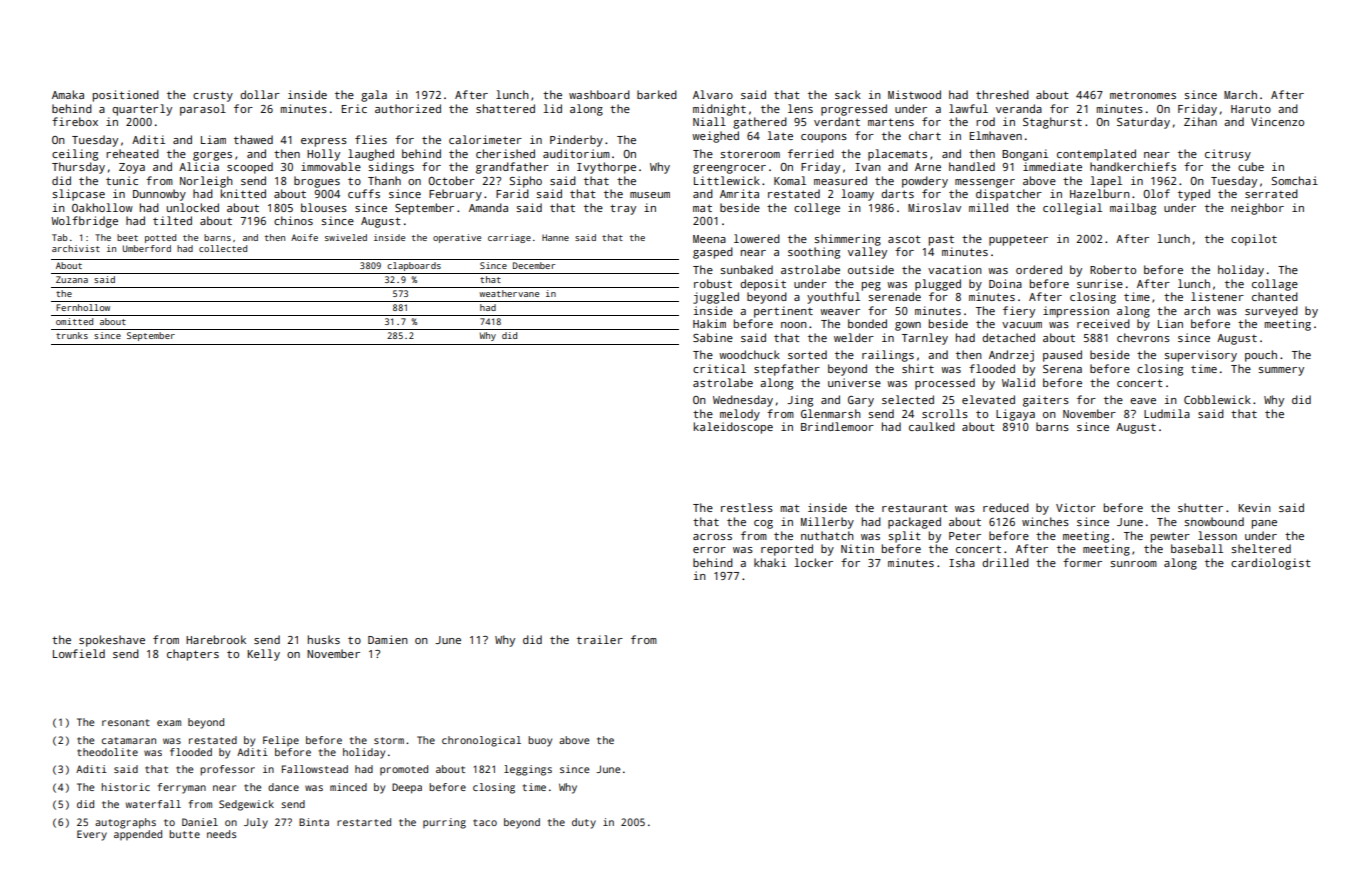 The image size is (1372, 887). I want to click on sunroom, so click(1133, 564).
